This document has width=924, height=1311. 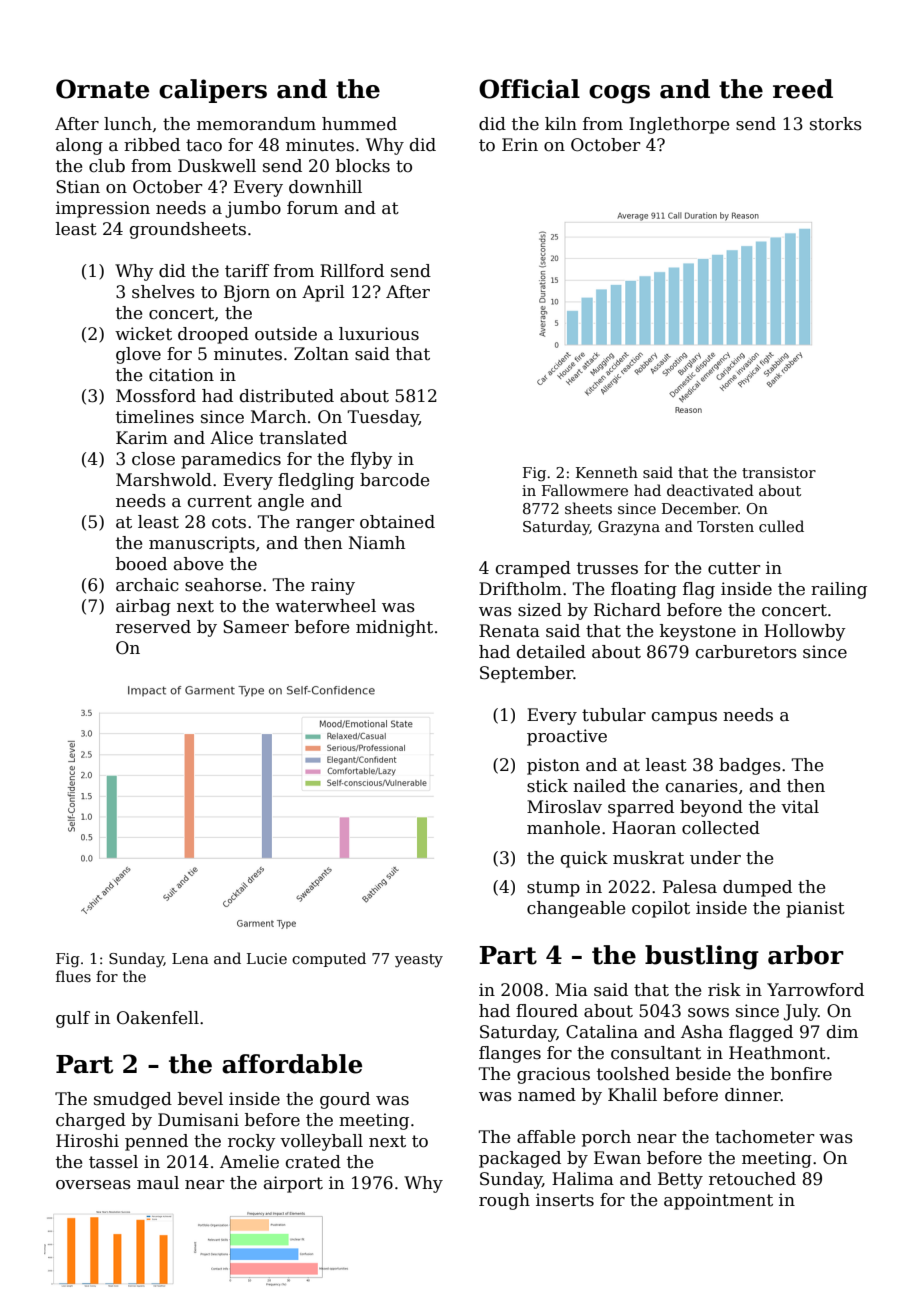 I want to click on inserts, so click(x=565, y=1200).
